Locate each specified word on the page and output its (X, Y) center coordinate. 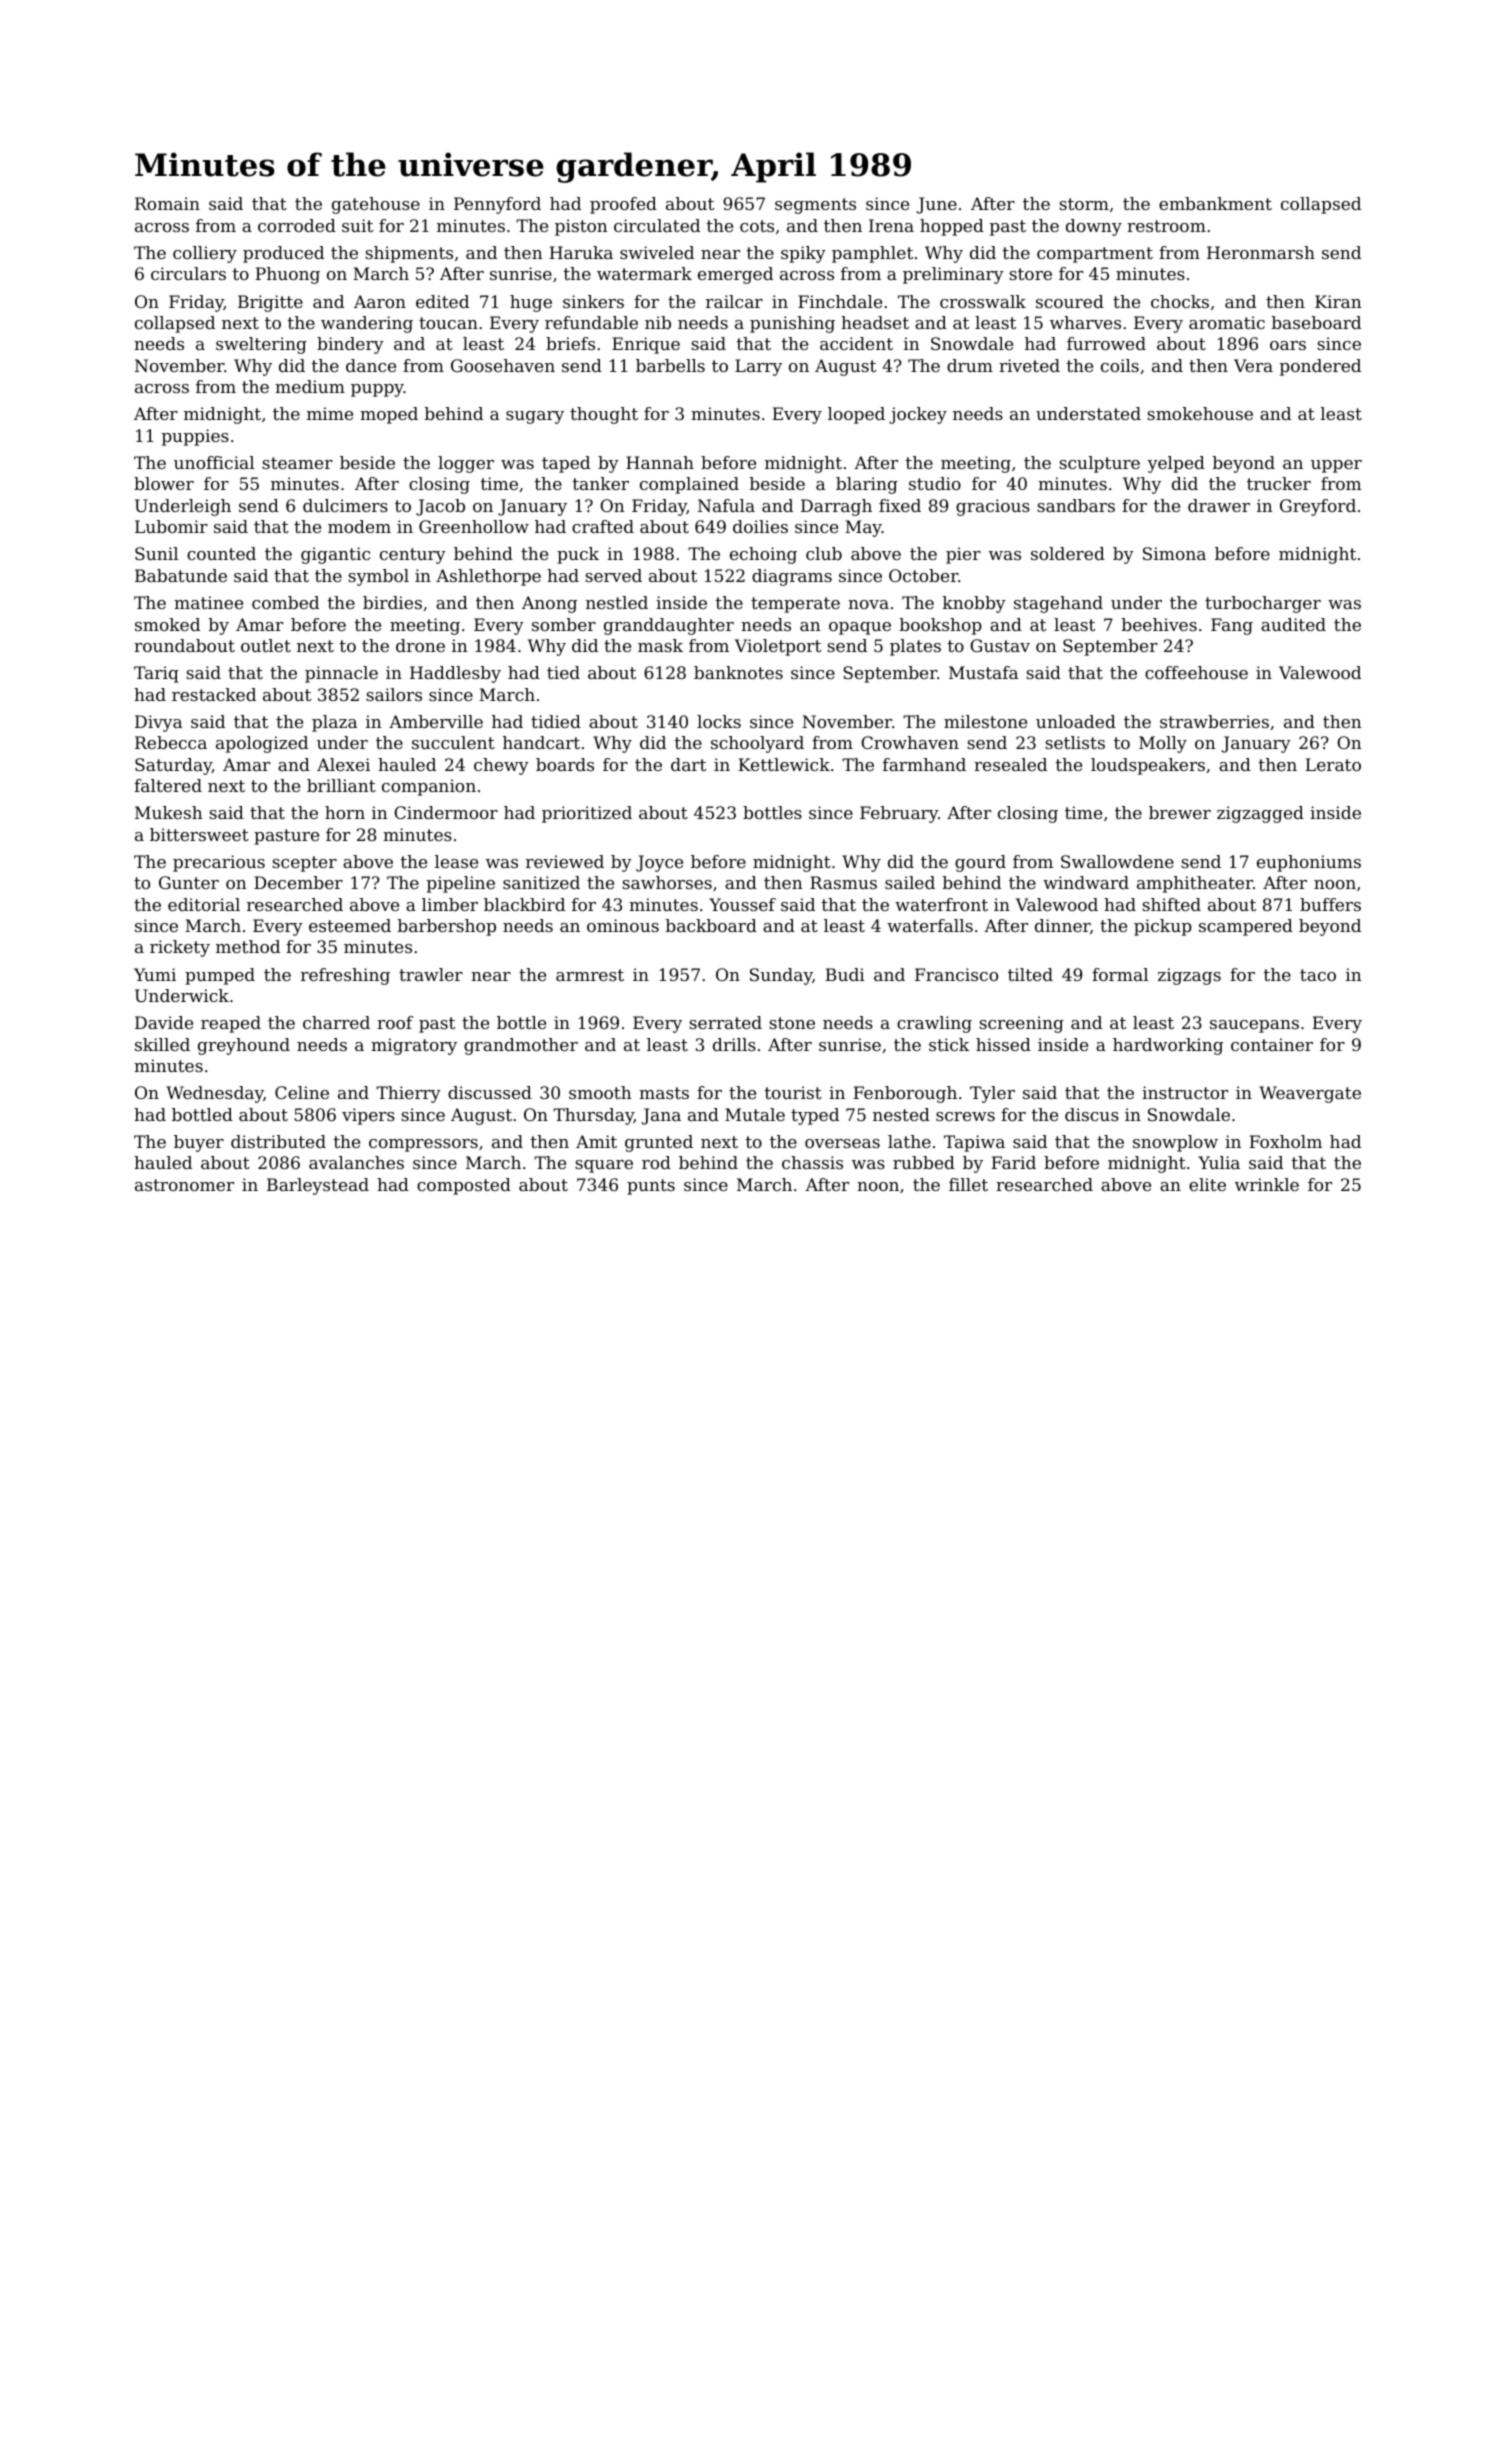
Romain (167, 203)
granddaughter (669, 626)
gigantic (335, 555)
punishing (792, 324)
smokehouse (1200, 413)
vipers (368, 1116)
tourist (793, 1092)
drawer (1219, 505)
